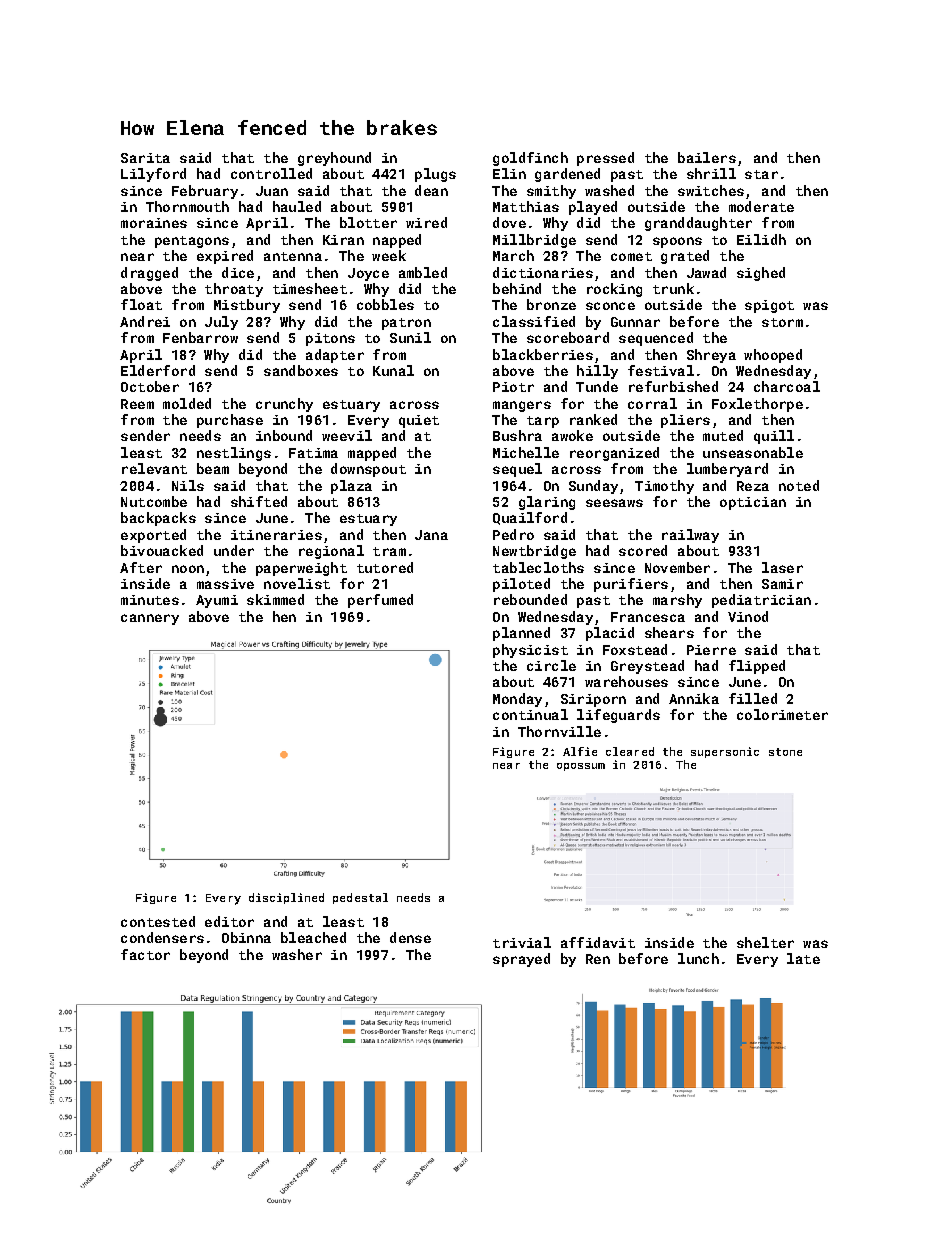  What do you see at coordinates (297, 954) in the document?
I see `washer` at bounding box center [297, 954].
